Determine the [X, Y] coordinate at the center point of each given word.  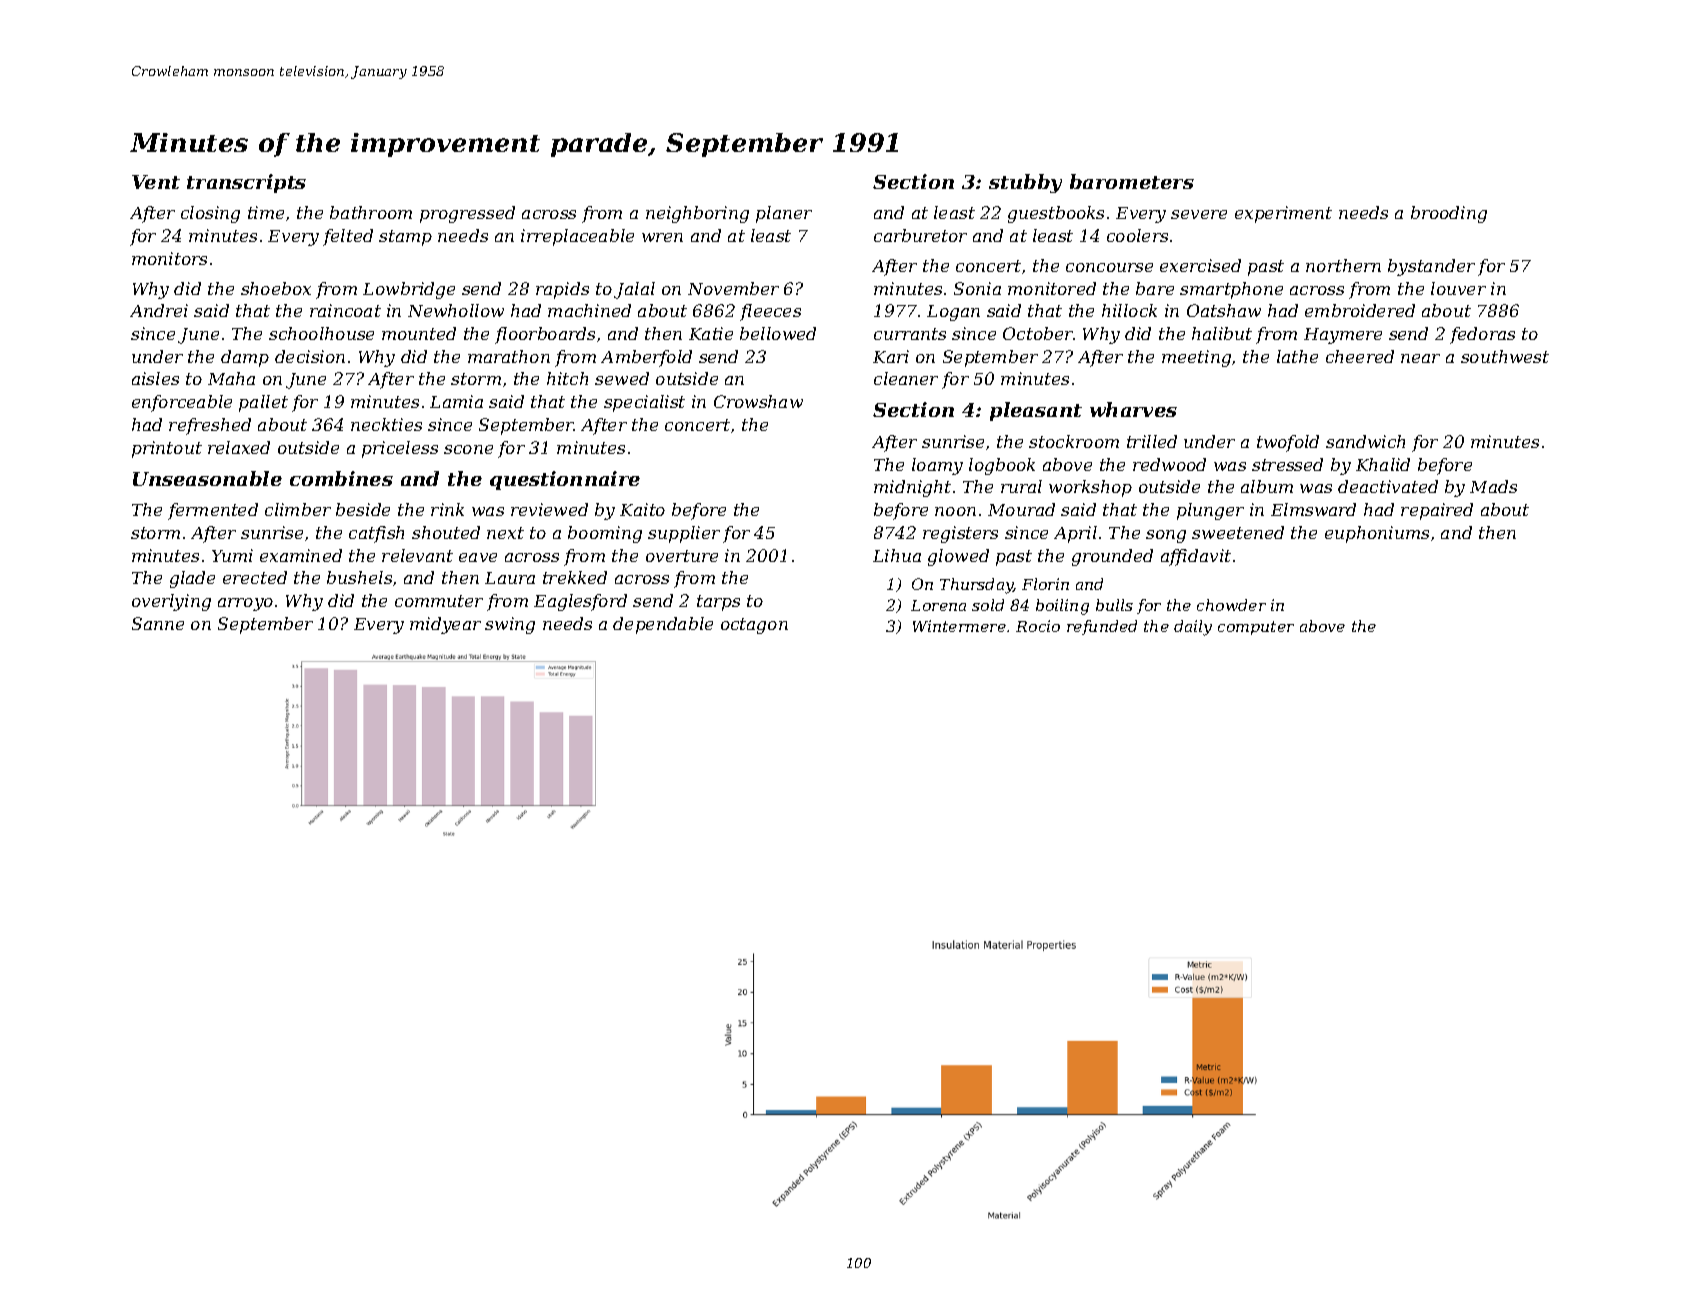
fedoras [1482, 335]
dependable [663, 625]
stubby [1025, 183]
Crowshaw [758, 401]
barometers [1132, 181]
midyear [445, 625]
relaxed [239, 447]
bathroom [371, 212]
